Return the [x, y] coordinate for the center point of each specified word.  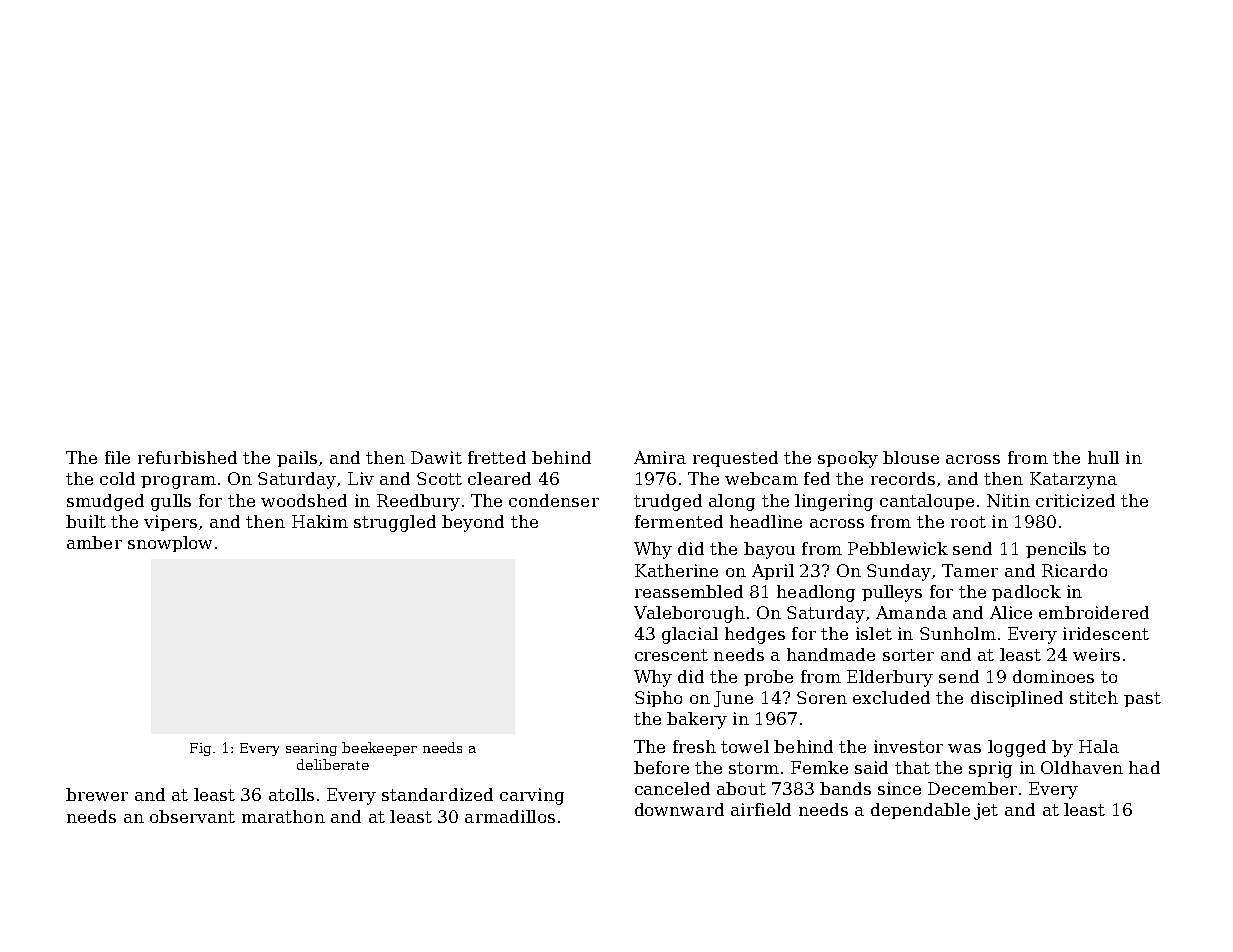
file [117, 457]
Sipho [658, 699]
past [1142, 699]
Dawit [436, 457]
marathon [283, 816]
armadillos [510, 816]
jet [986, 811]
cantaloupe [927, 502]
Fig [200, 749]
